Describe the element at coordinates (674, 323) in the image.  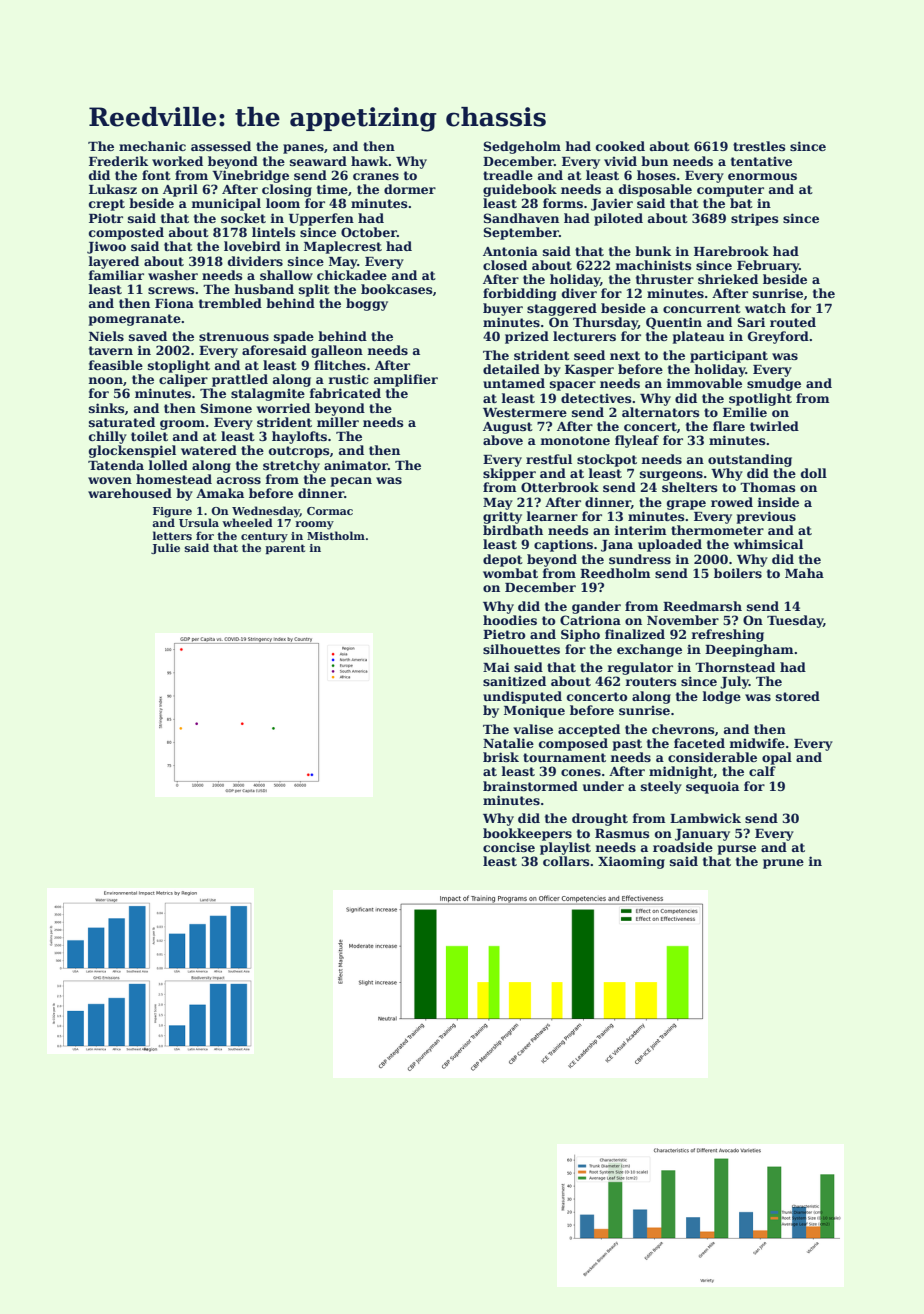
I see `Quentin` at that location.
